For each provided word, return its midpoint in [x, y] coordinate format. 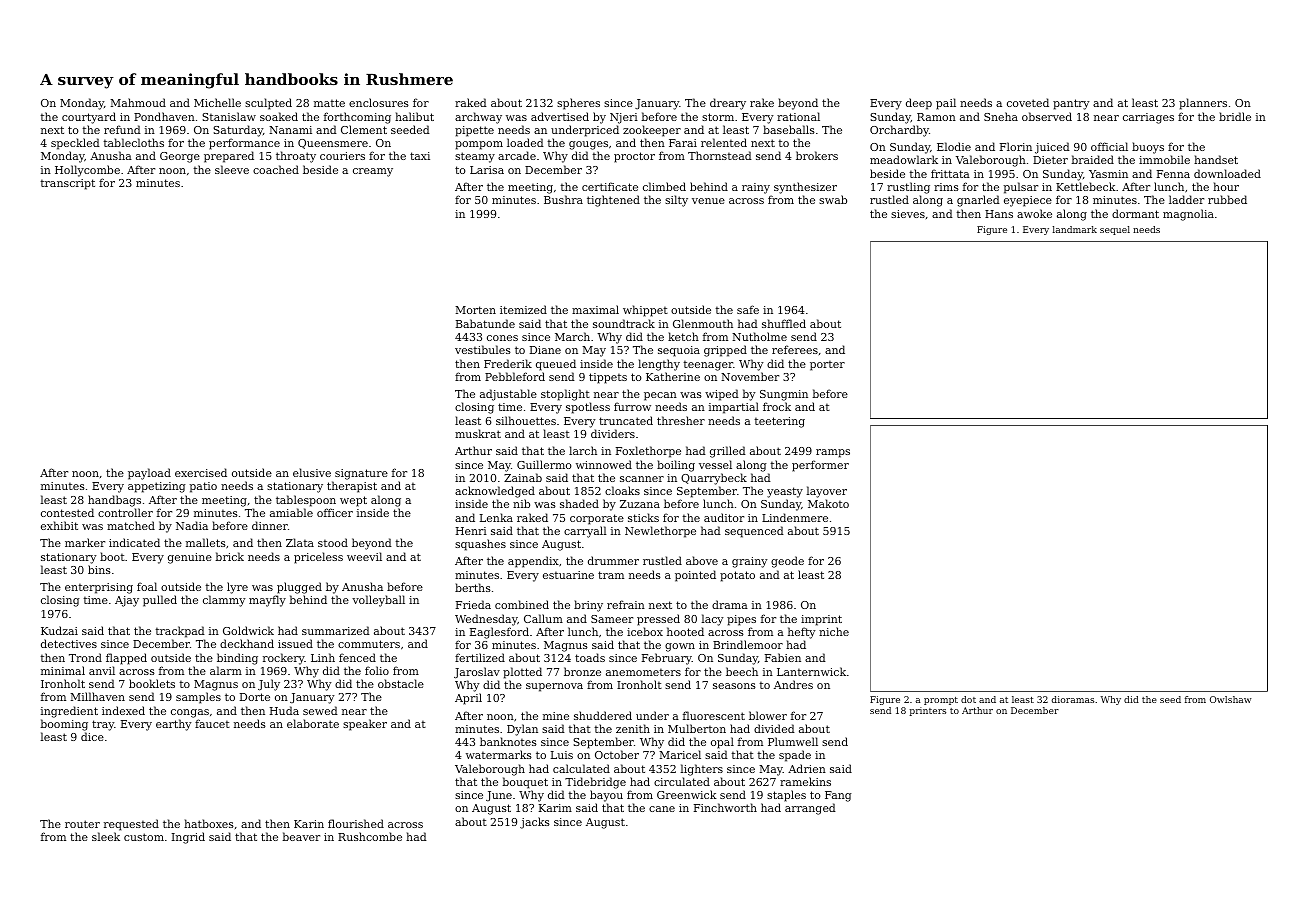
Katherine [673, 376]
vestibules [483, 349]
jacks [535, 823]
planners [1203, 104]
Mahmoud [138, 102]
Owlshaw [1230, 699]
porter [827, 365]
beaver [301, 836]
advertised [560, 116]
